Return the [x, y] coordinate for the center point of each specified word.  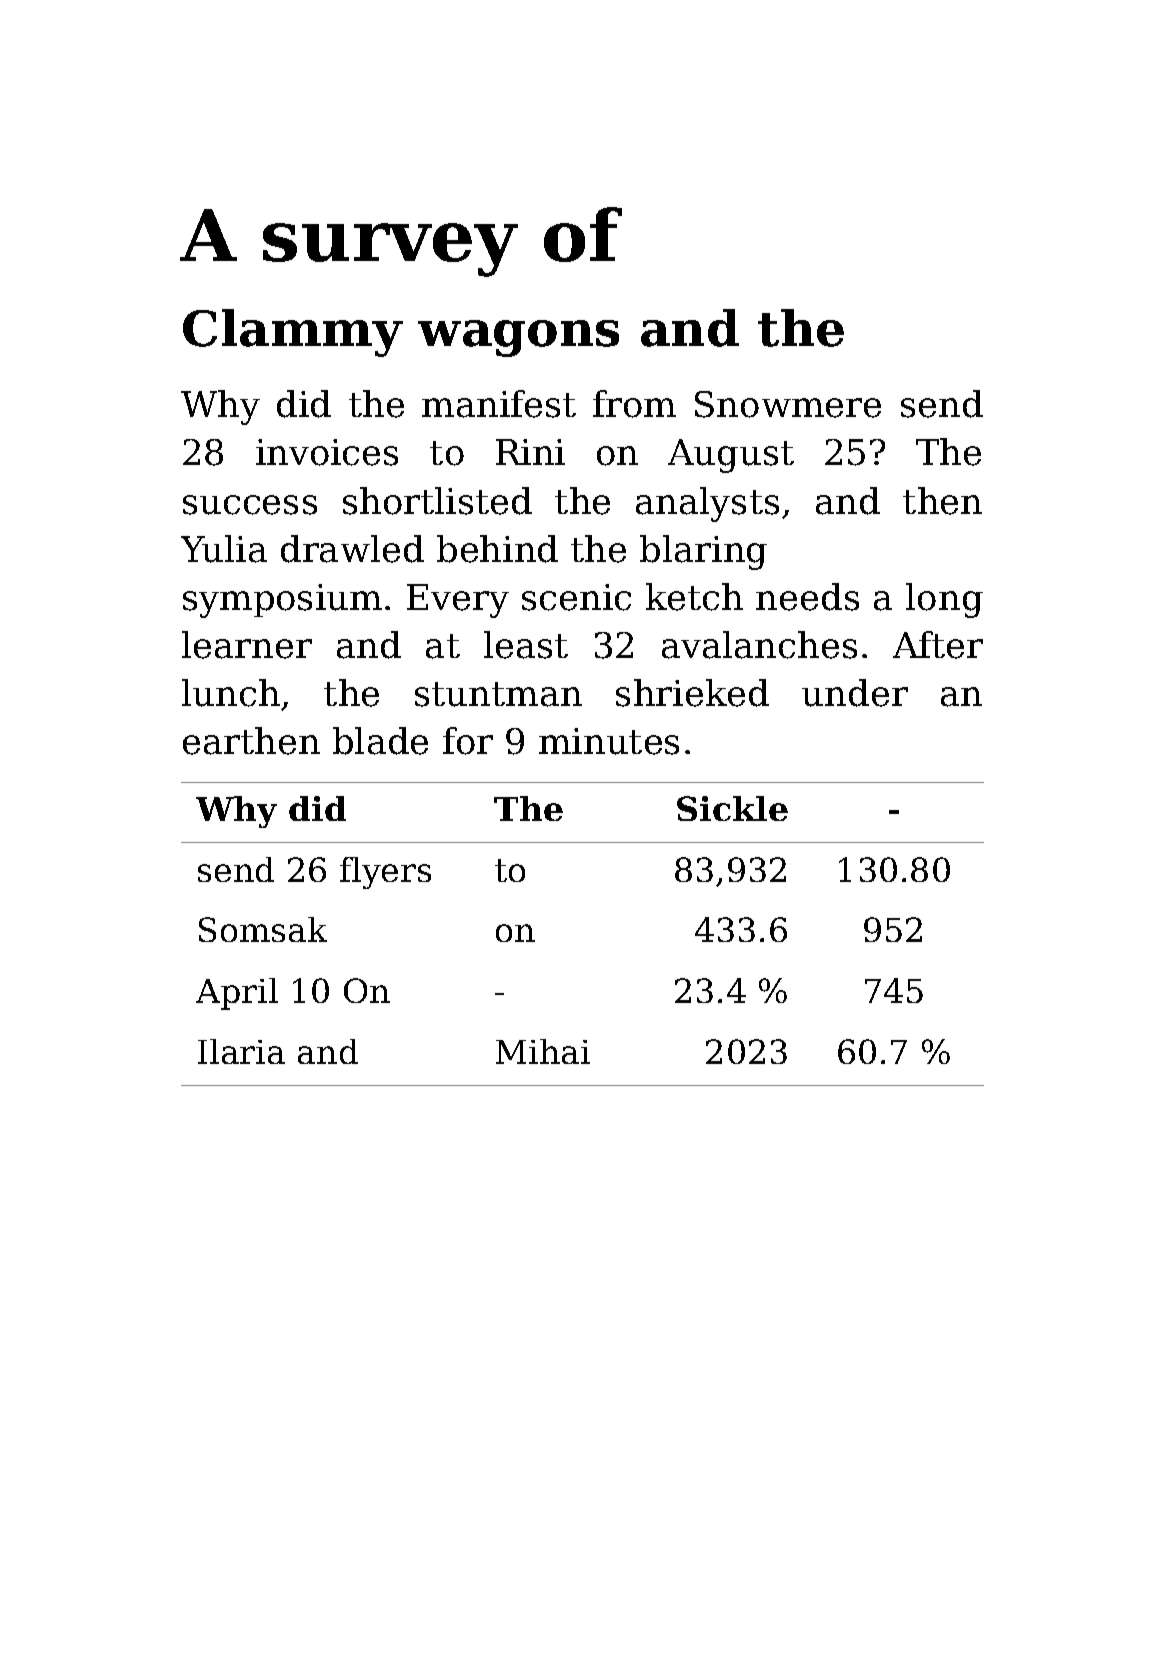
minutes [609, 741]
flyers [385, 873]
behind [497, 549]
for [468, 741]
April [237, 994]
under [855, 693]
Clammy [293, 333]
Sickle [732, 808]
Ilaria [241, 1051]
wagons [518, 338]
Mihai [543, 1051]
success [250, 505]
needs [807, 597]
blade [380, 741]
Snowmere [788, 404]
